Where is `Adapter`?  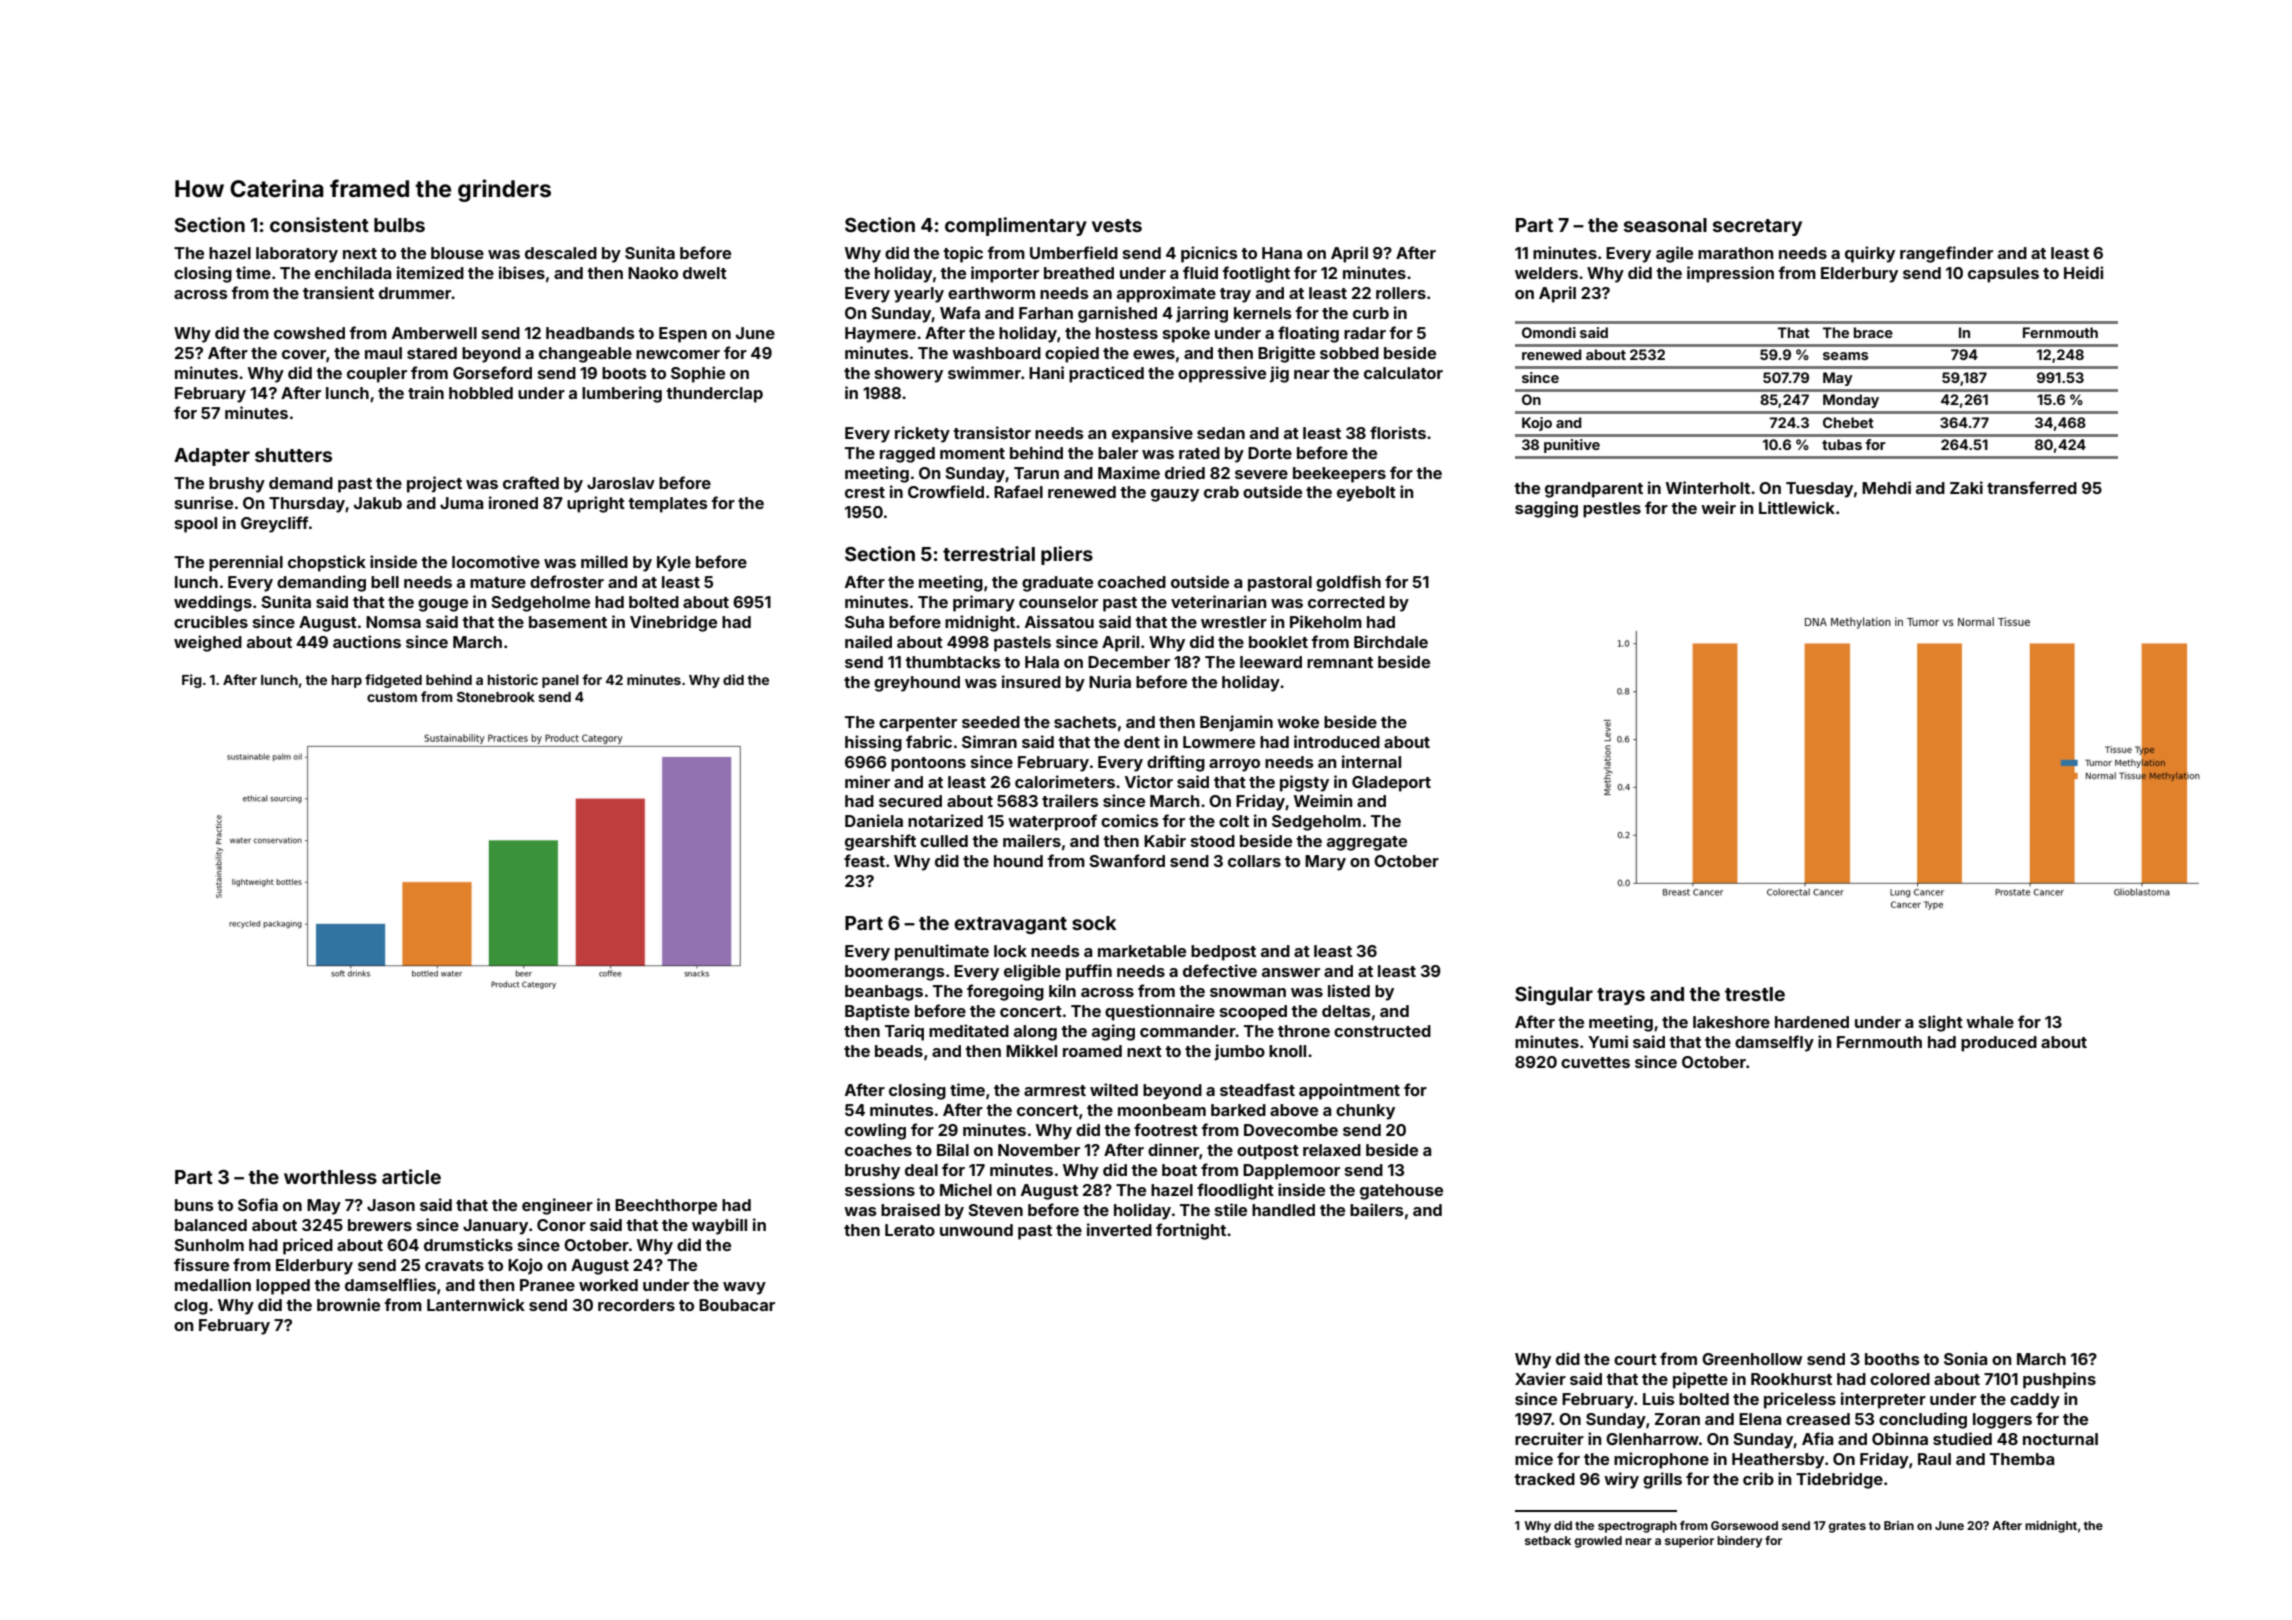 Adapter is located at coordinates (212, 457).
